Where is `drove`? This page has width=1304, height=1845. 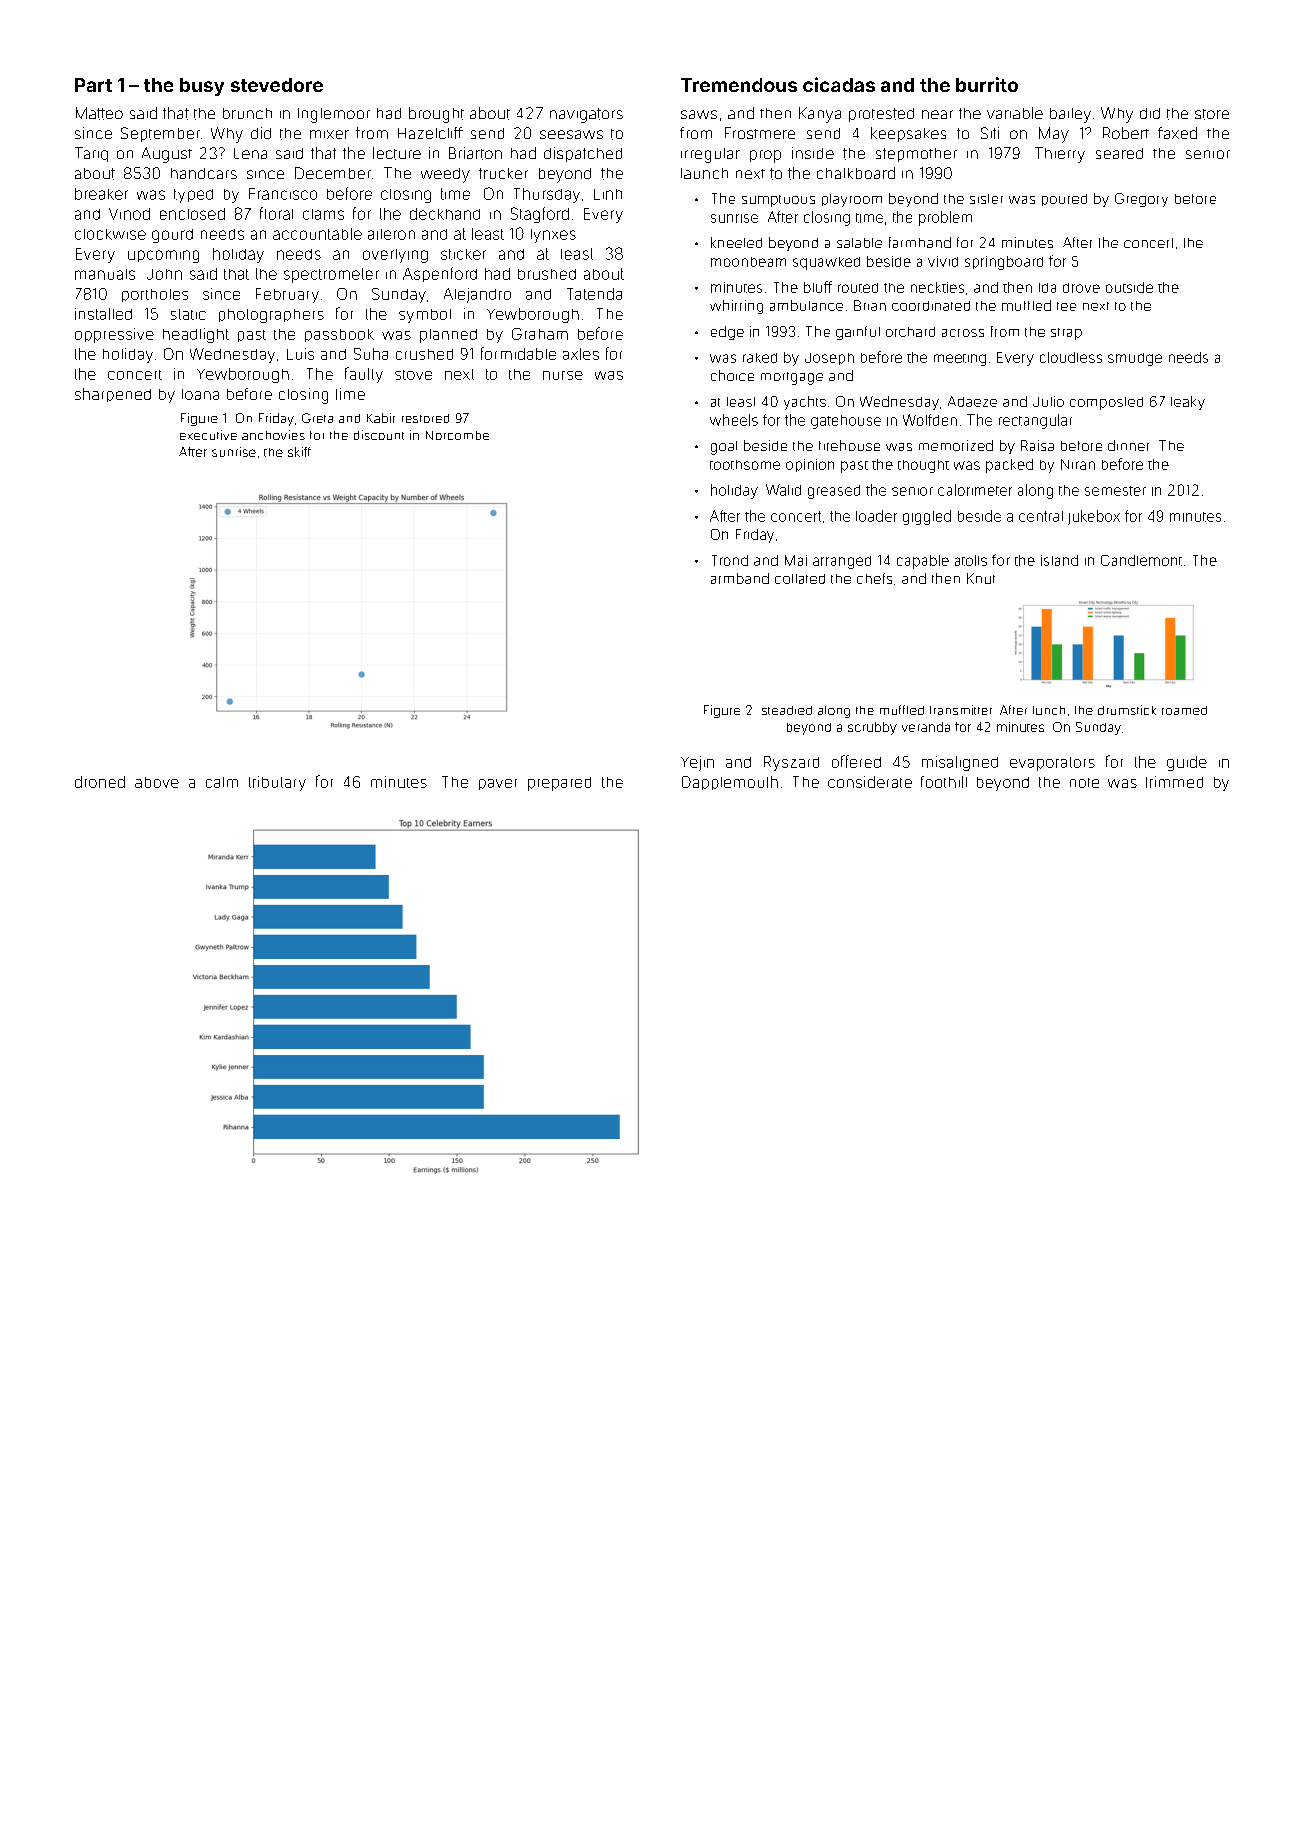
drove is located at coordinates (1081, 288).
